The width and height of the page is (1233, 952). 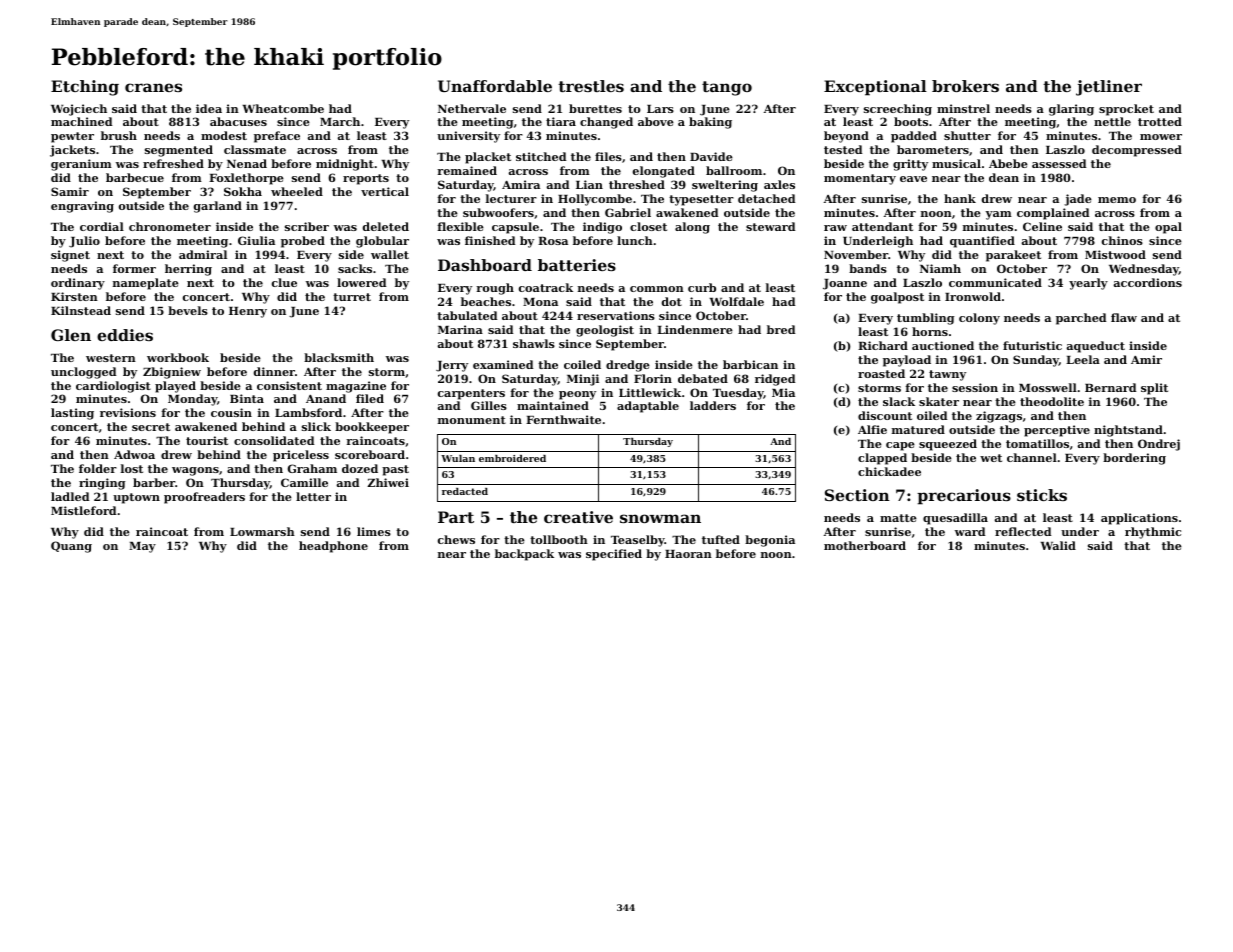 What do you see at coordinates (898, 110) in the page?
I see `screeching` at bounding box center [898, 110].
